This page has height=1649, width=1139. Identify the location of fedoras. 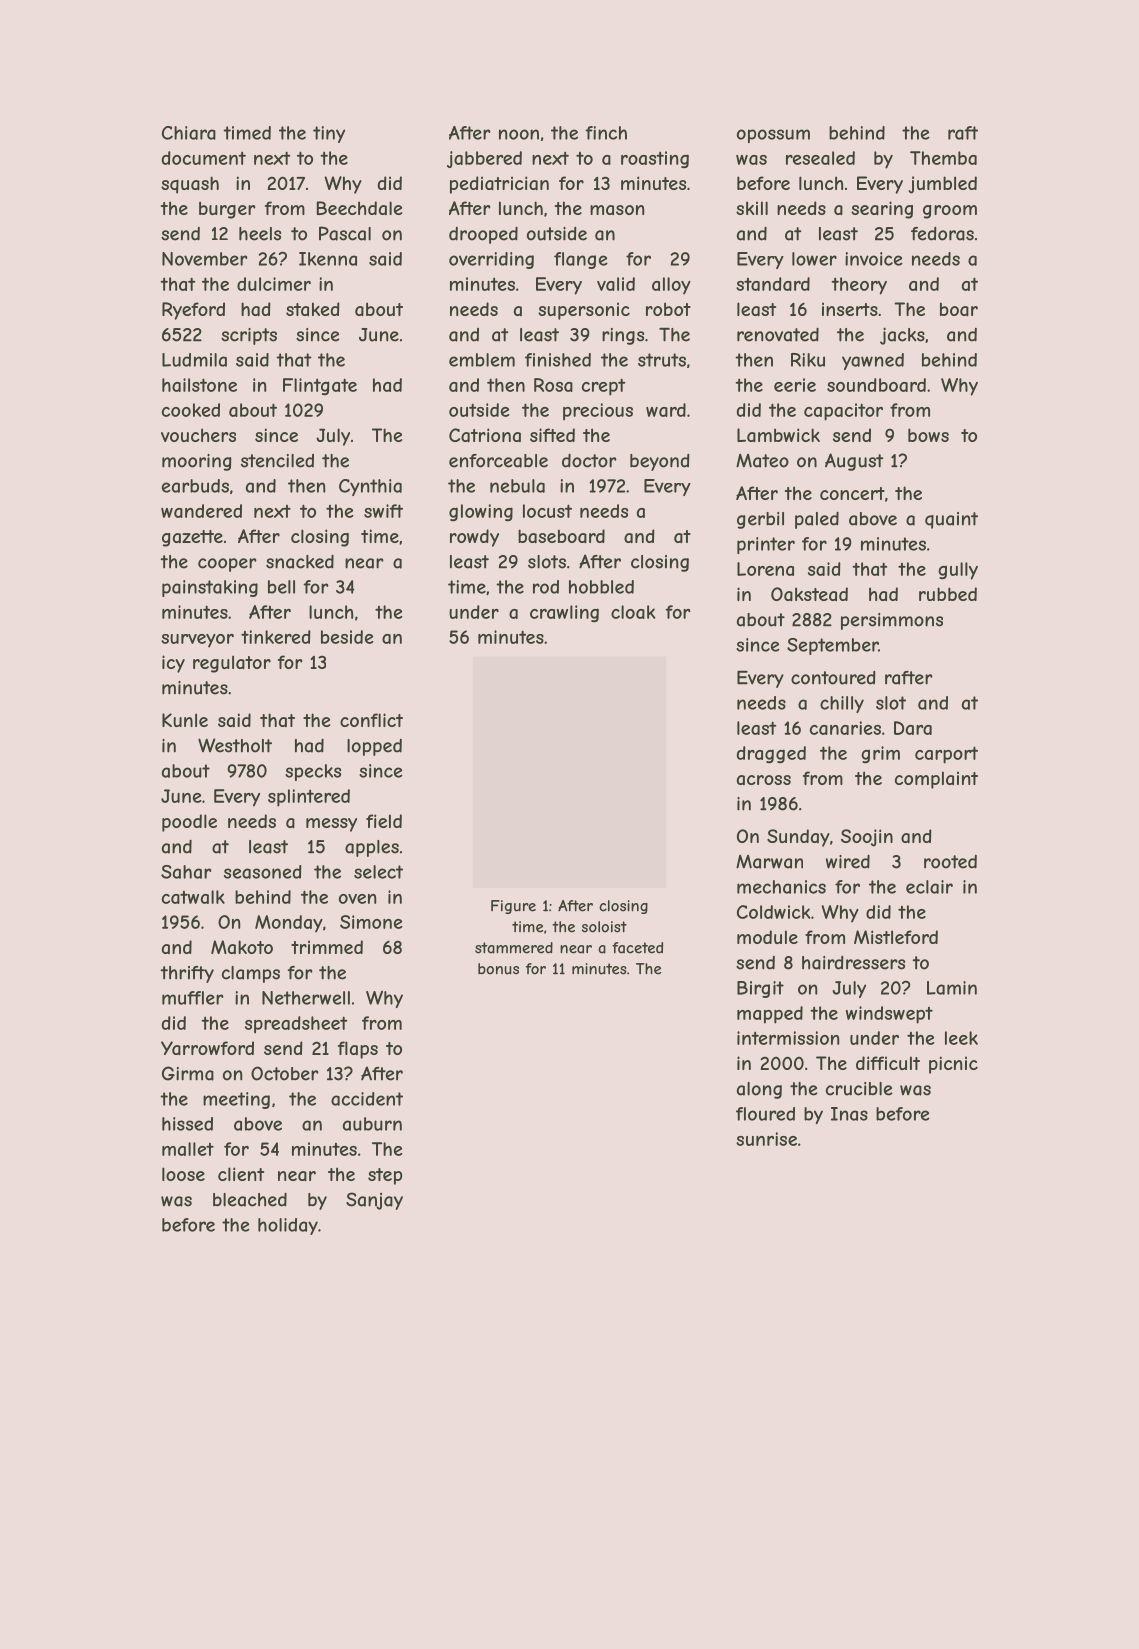
(942, 234).
